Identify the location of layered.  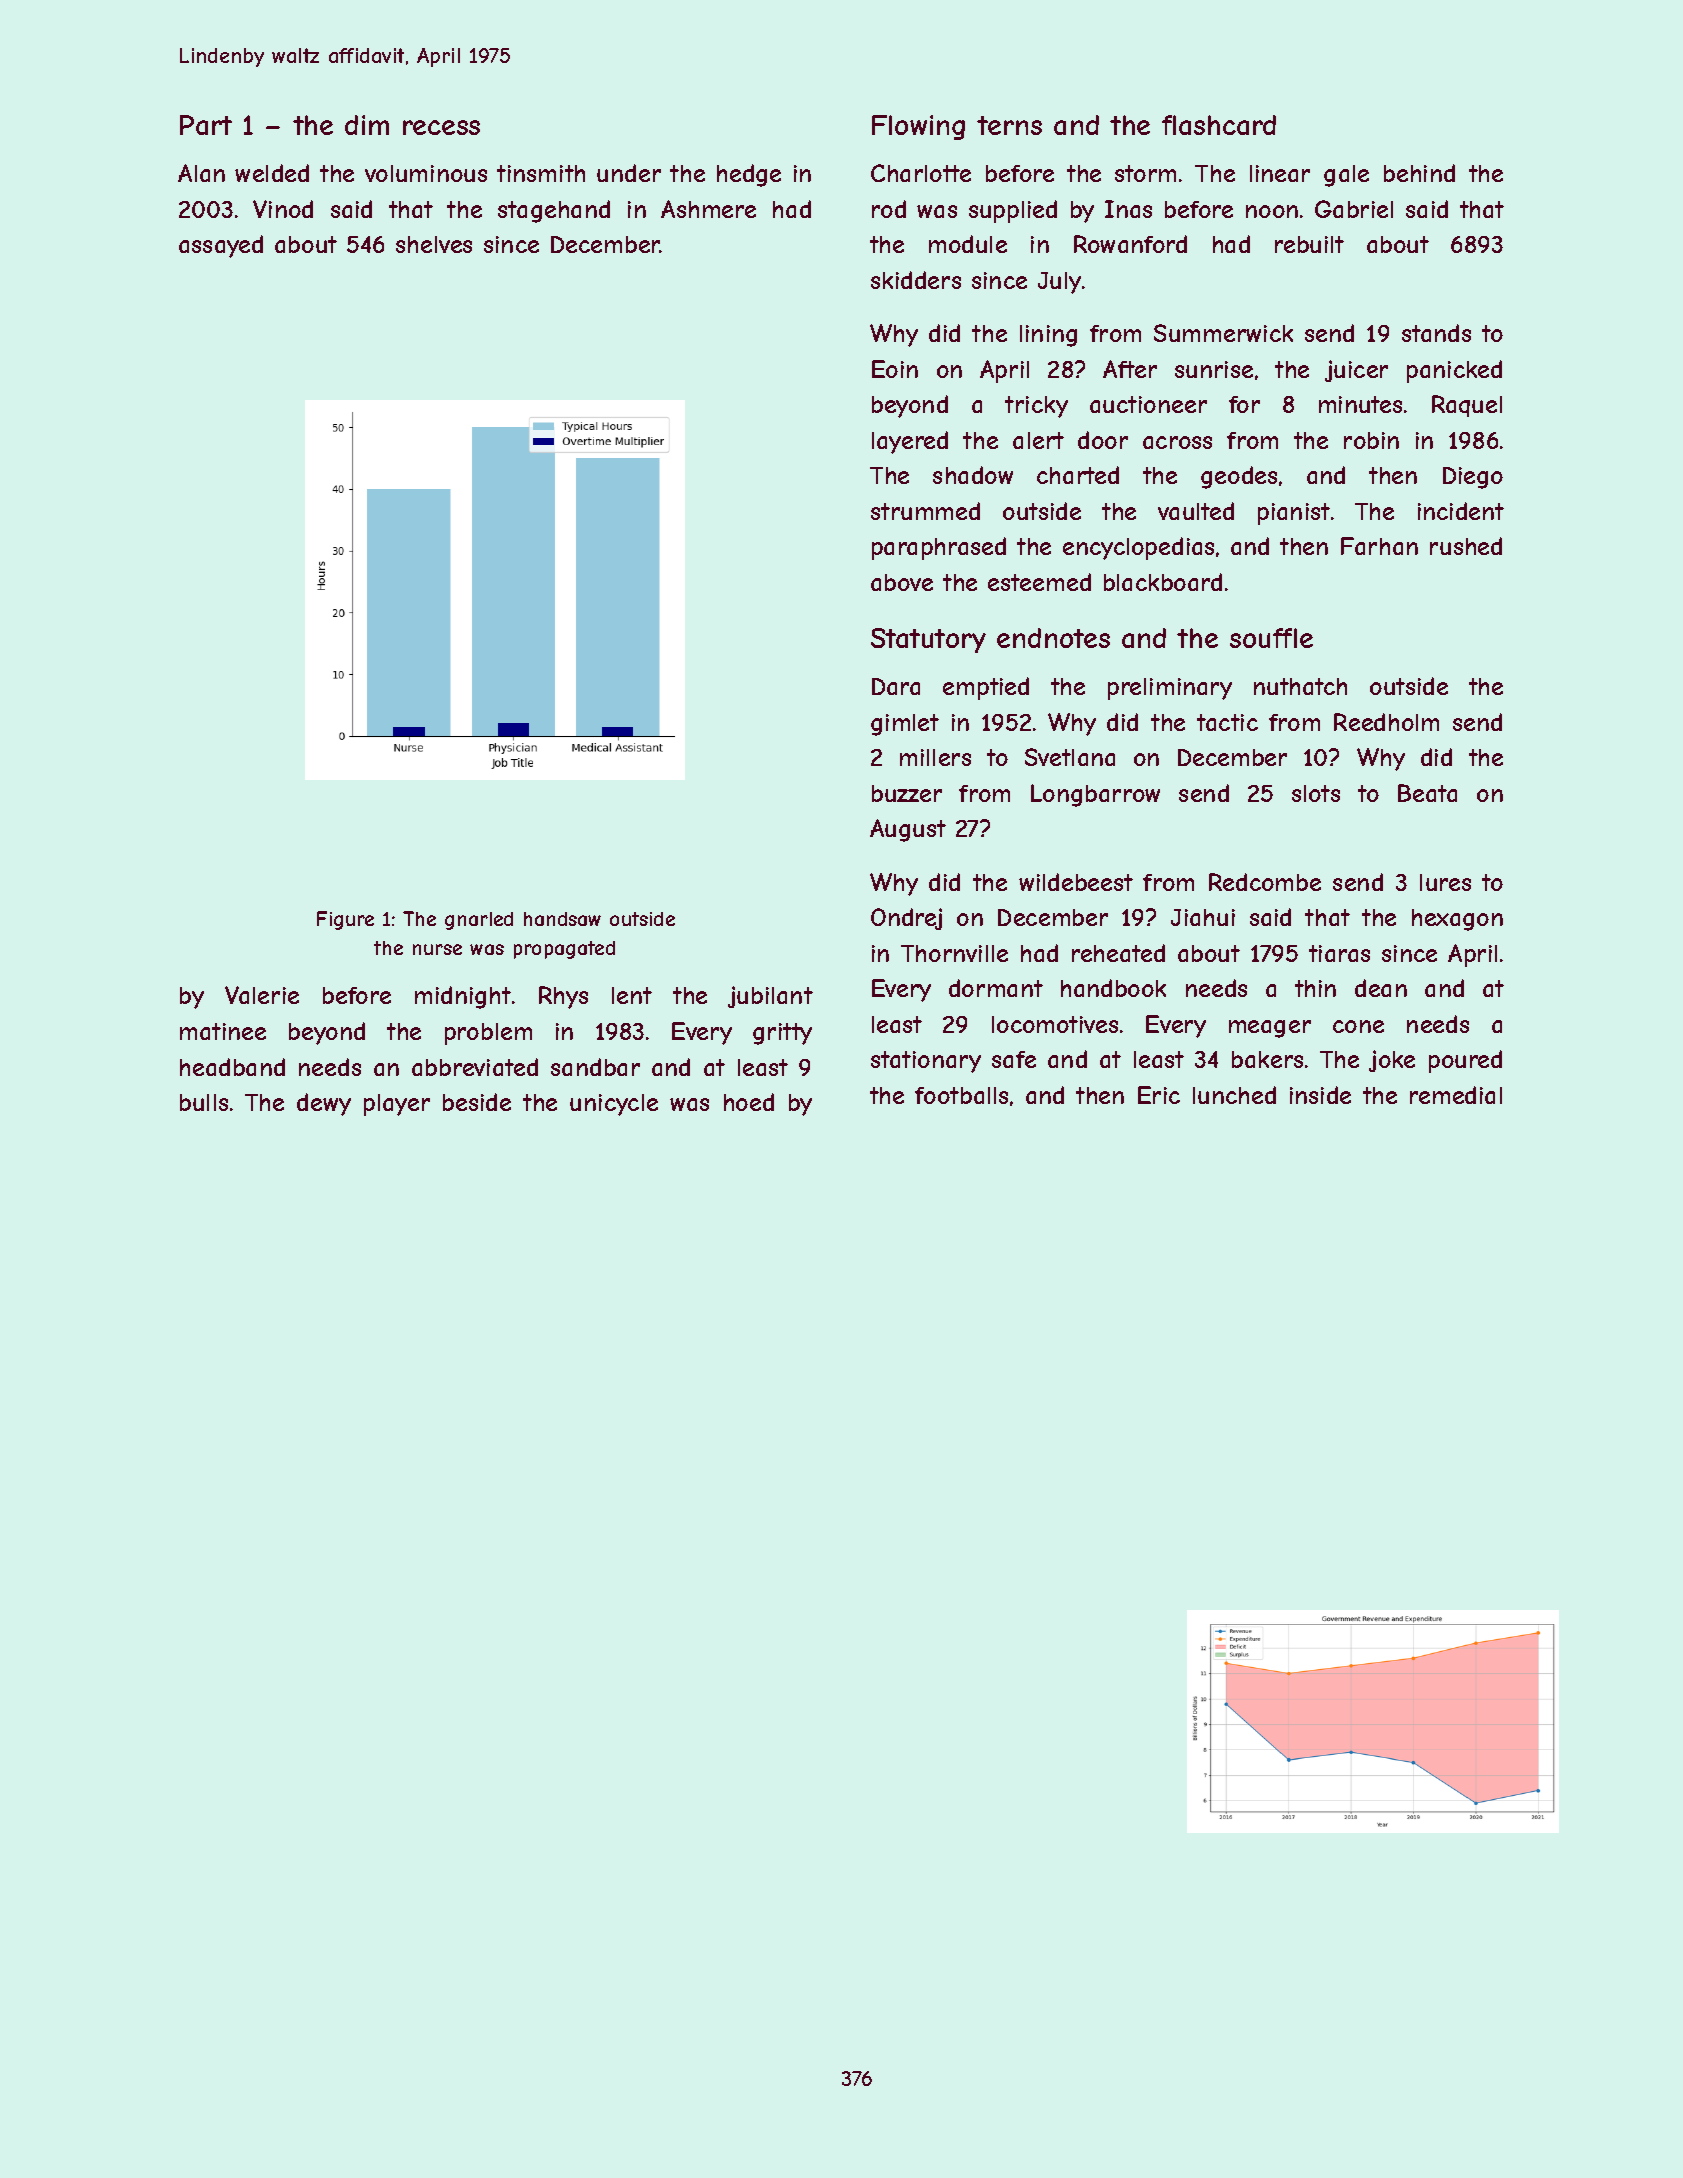
(910, 442).
